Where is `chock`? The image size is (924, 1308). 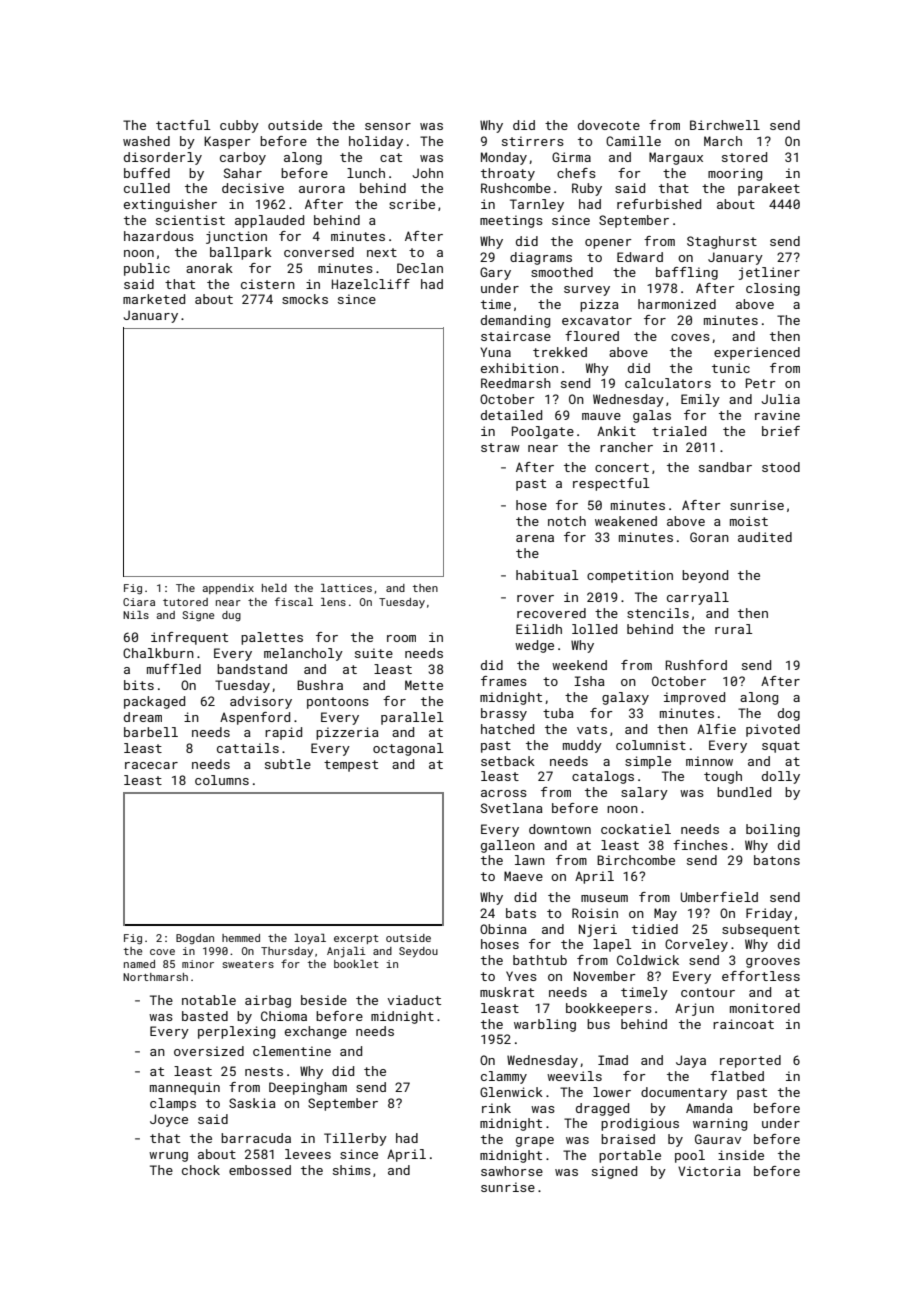
chock is located at coordinates (201, 1170).
